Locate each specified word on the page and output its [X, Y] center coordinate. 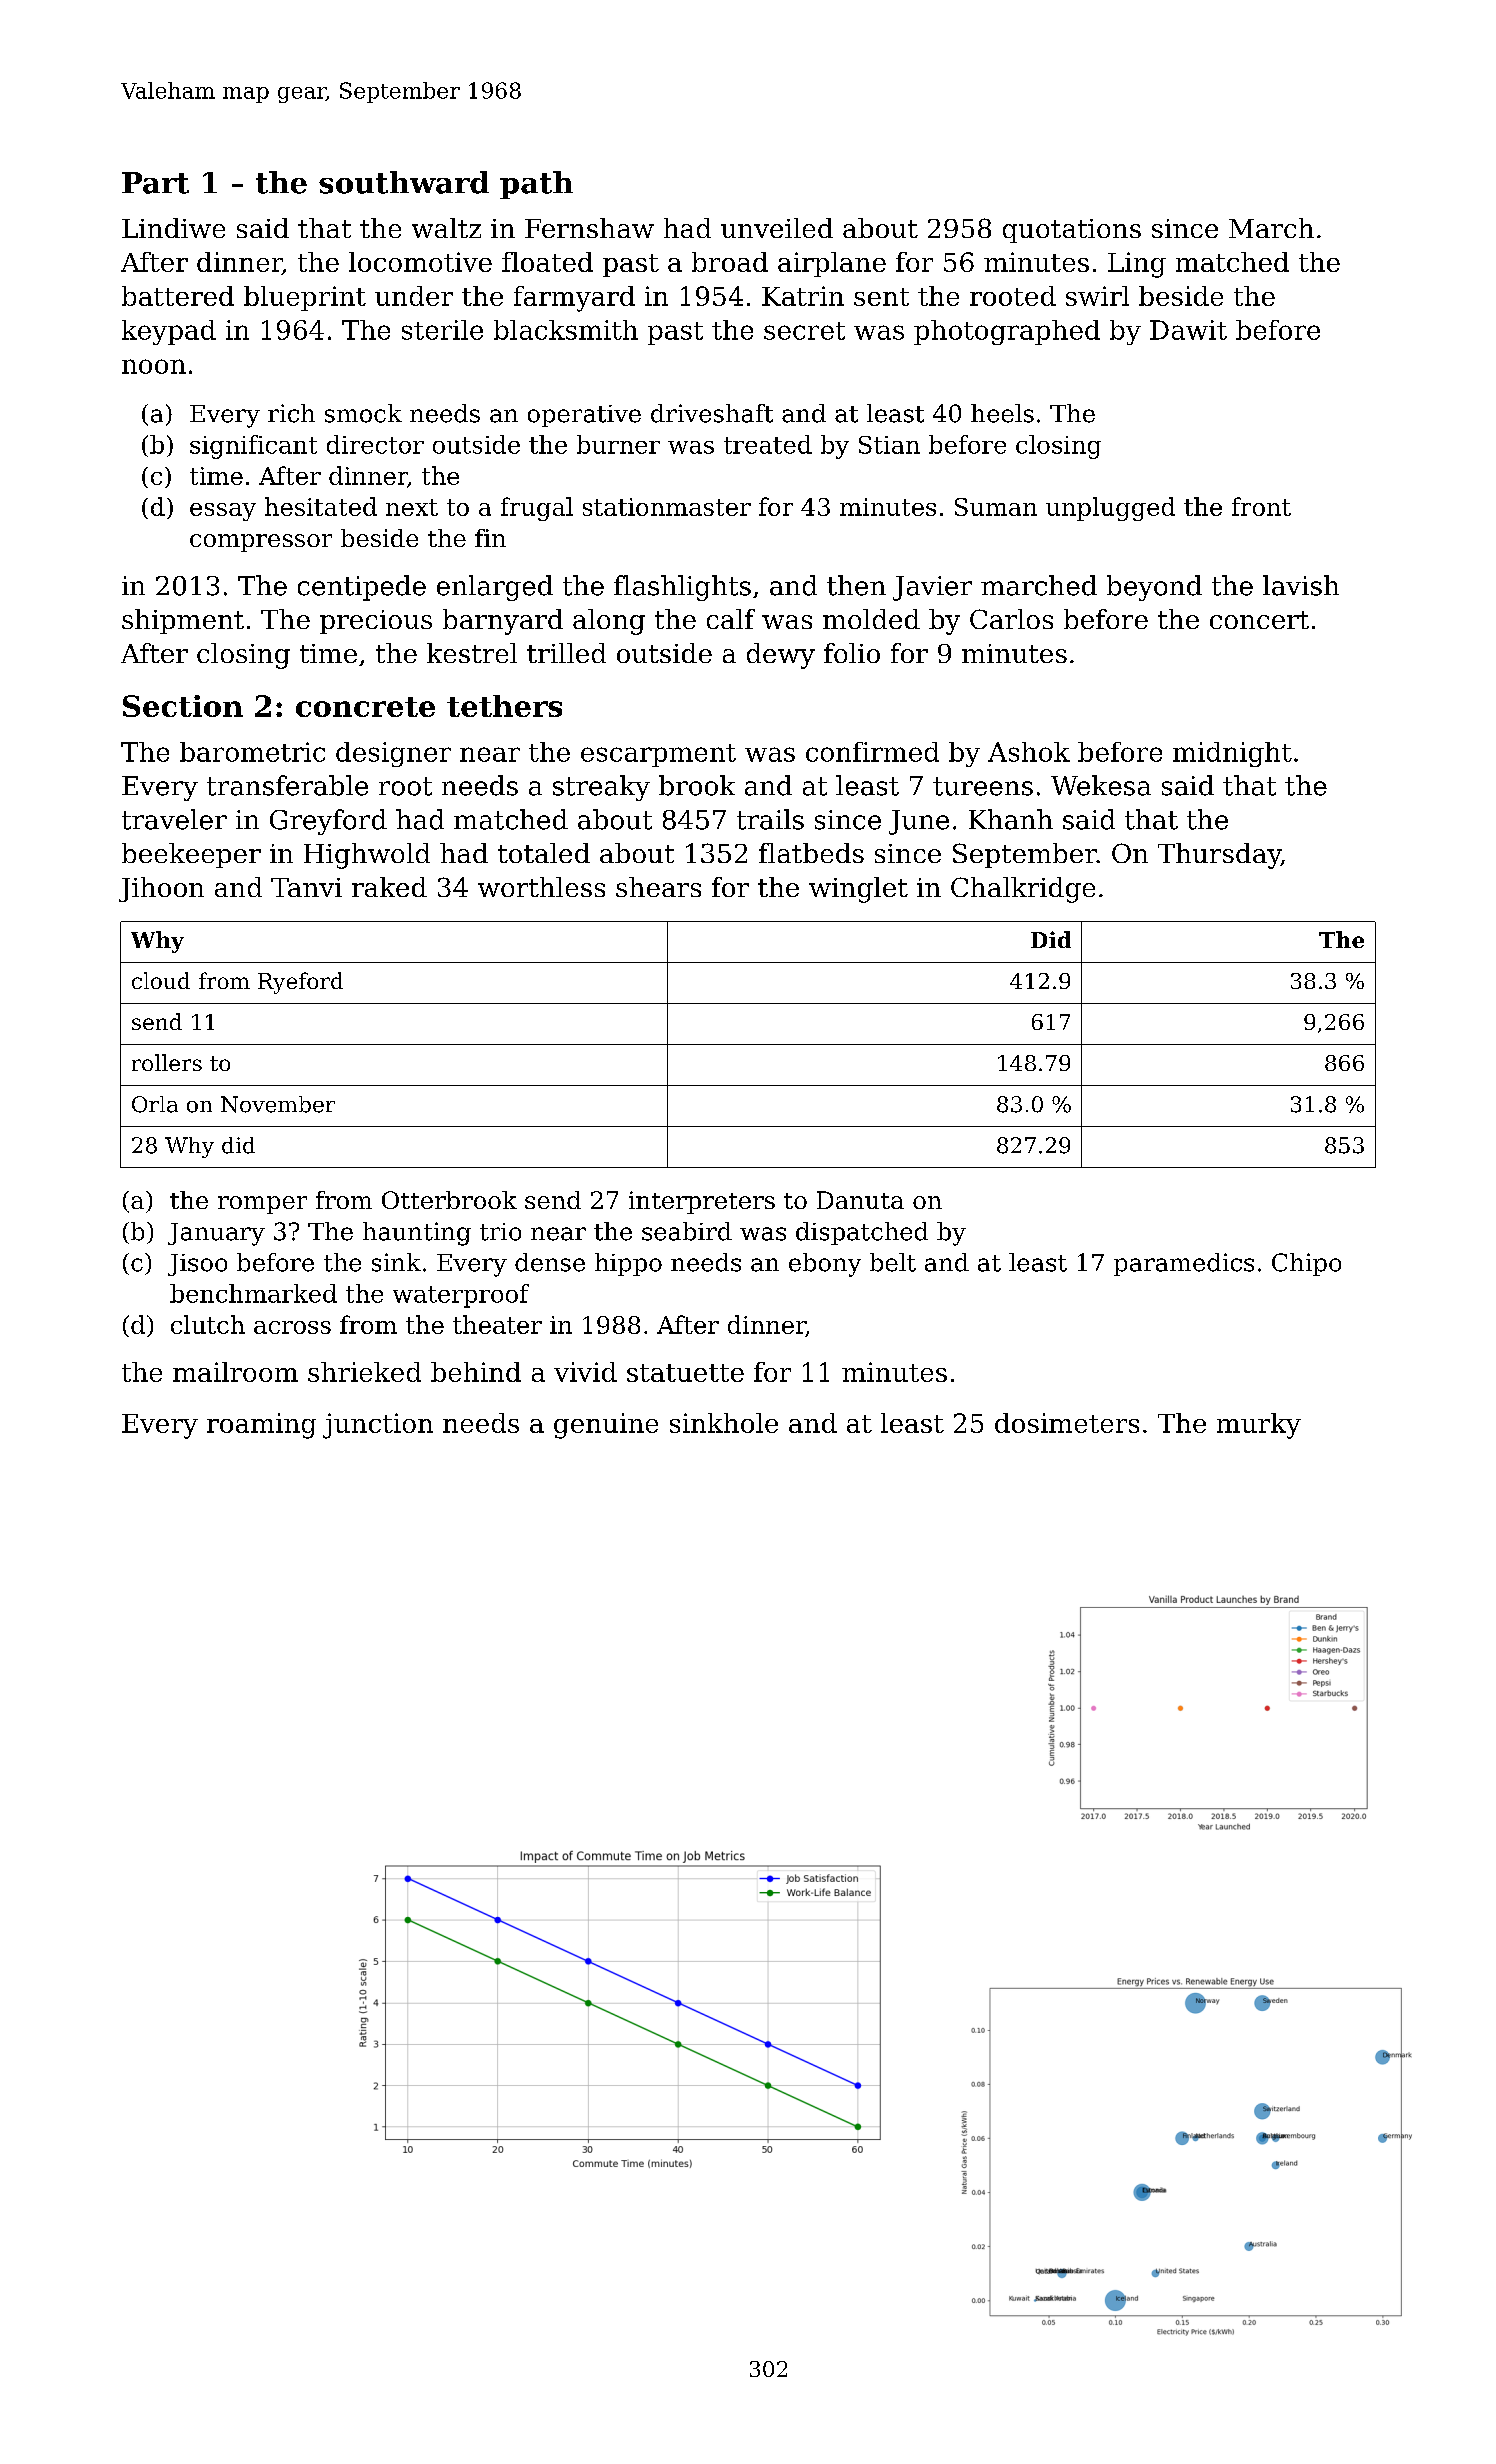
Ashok [1029, 752]
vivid [585, 1372]
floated [547, 262]
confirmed [872, 752]
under [414, 296]
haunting [417, 1234]
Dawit [1188, 330]
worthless [541, 887]
